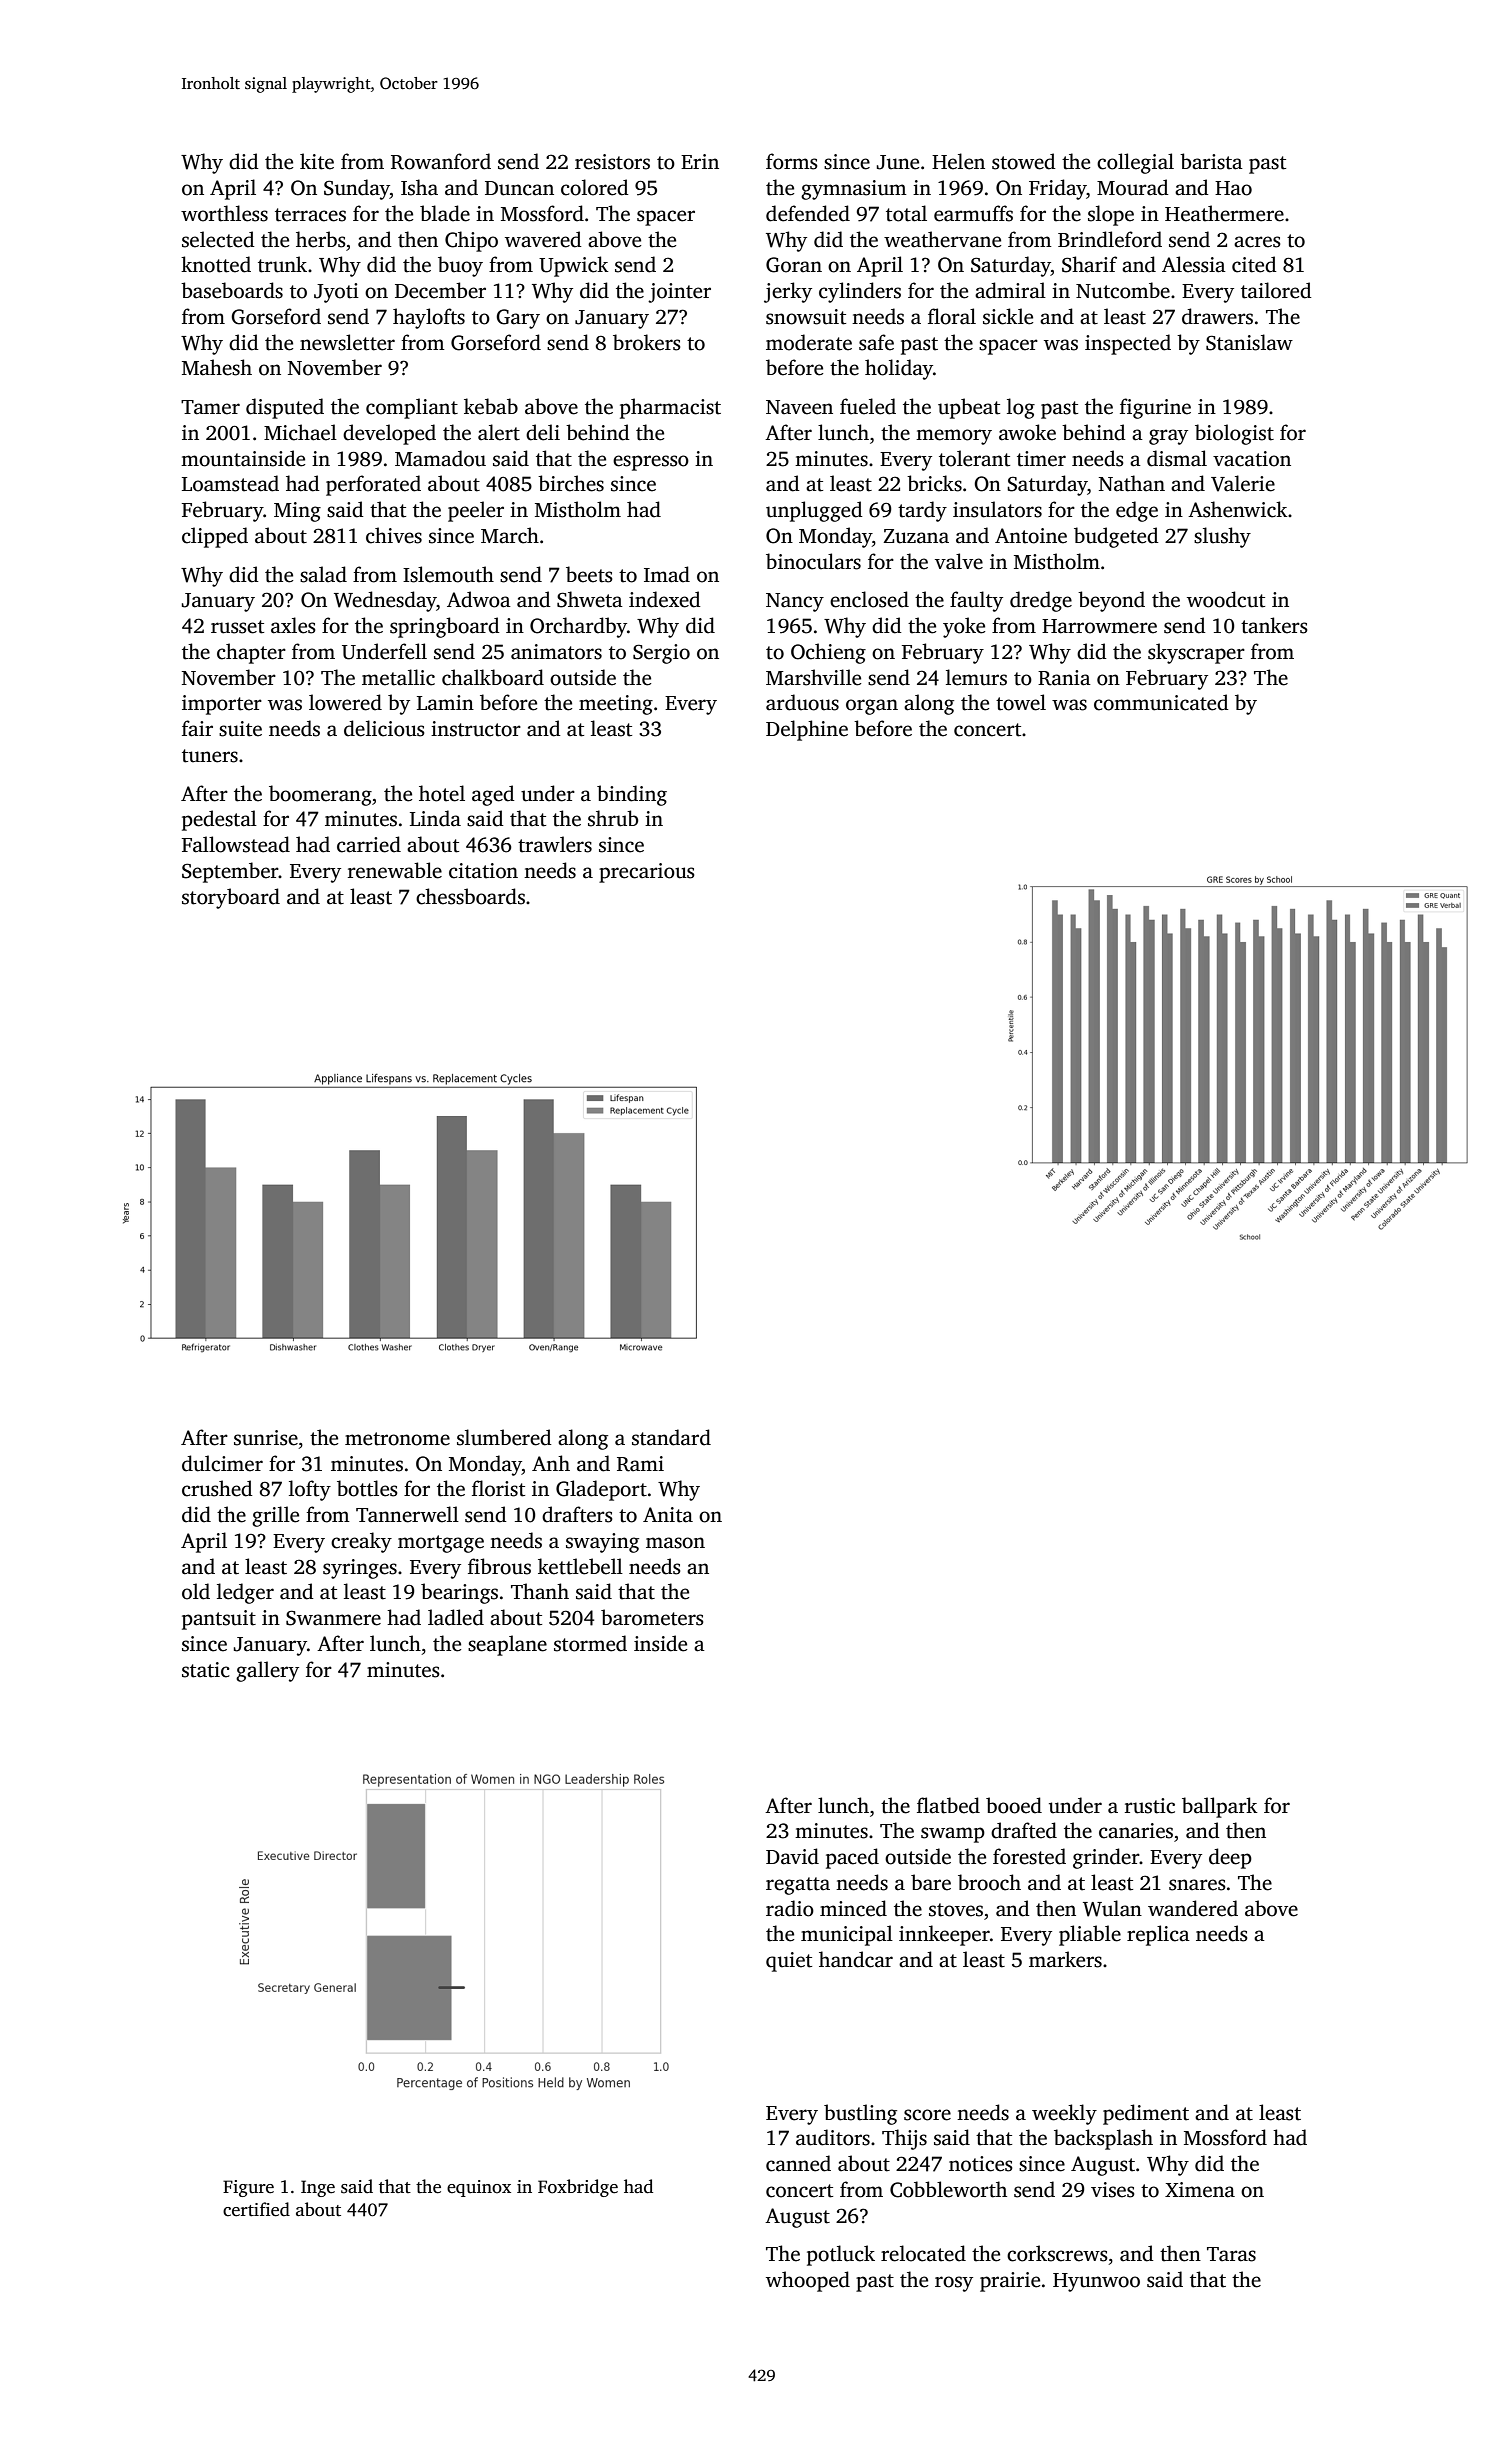 Image resolution: width=1496 pixels, height=2464 pixels. What do you see at coordinates (675, 1543) in the image?
I see `mason` at bounding box center [675, 1543].
